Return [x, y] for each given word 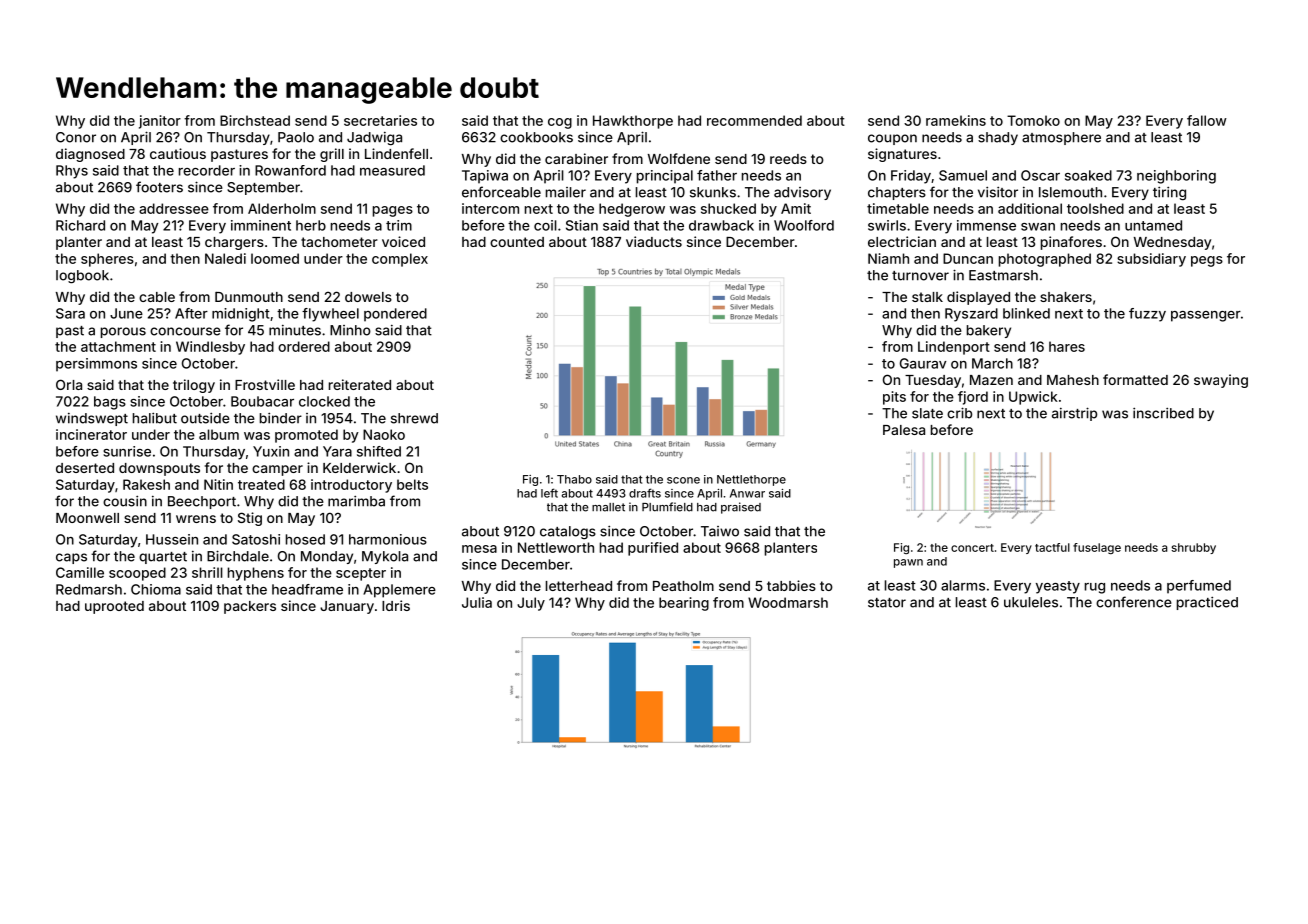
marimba [356, 501]
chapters [897, 193]
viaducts [654, 241]
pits [894, 398]
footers [159, 187]
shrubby [1193, 548]
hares [1067, 346]
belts [412, 484]
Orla [69, 384]
